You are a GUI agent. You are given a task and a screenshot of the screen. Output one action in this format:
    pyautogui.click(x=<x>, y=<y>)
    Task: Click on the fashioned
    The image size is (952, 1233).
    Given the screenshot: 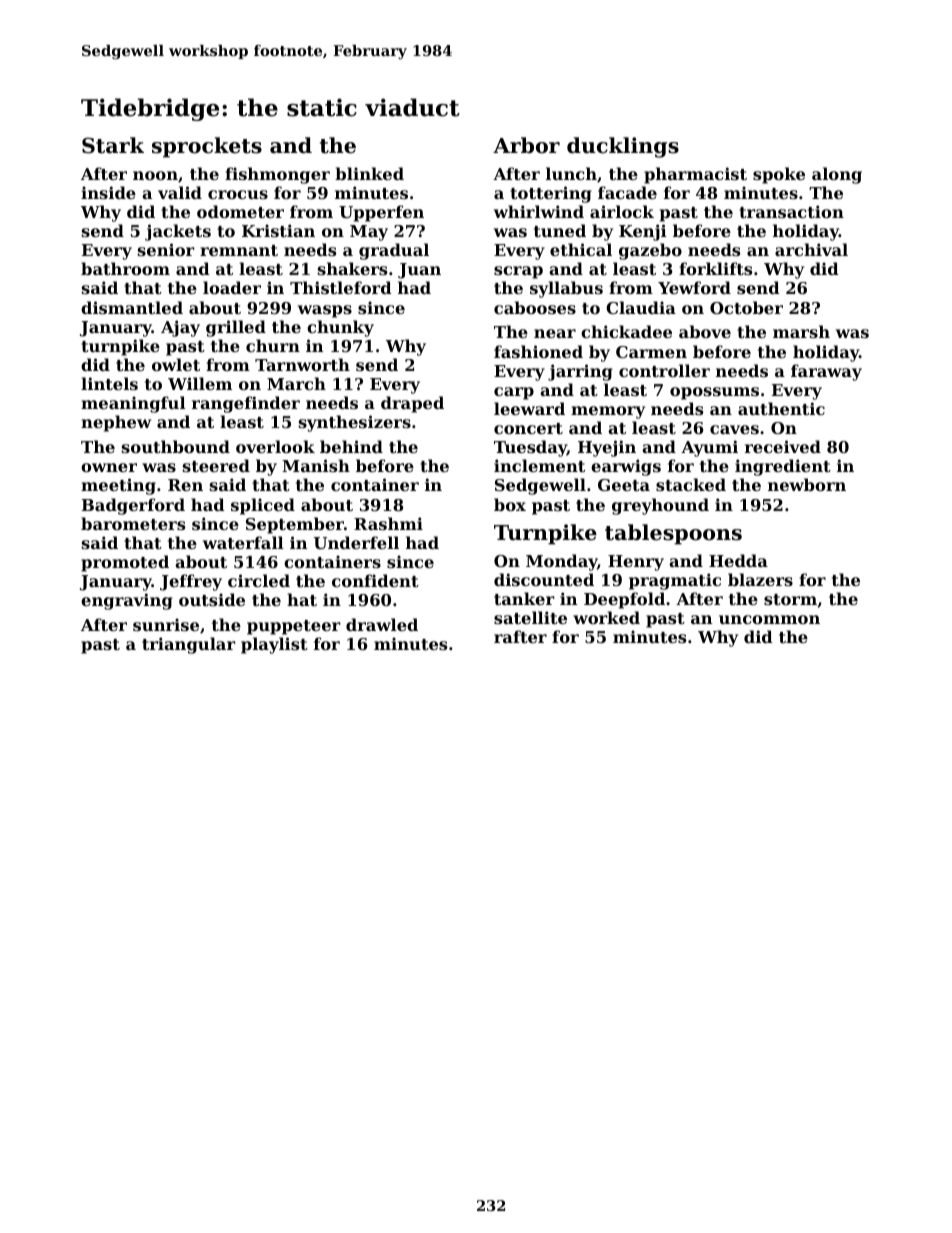 What is the action you would take?
    pyautogui.click(x=538, y=351)
